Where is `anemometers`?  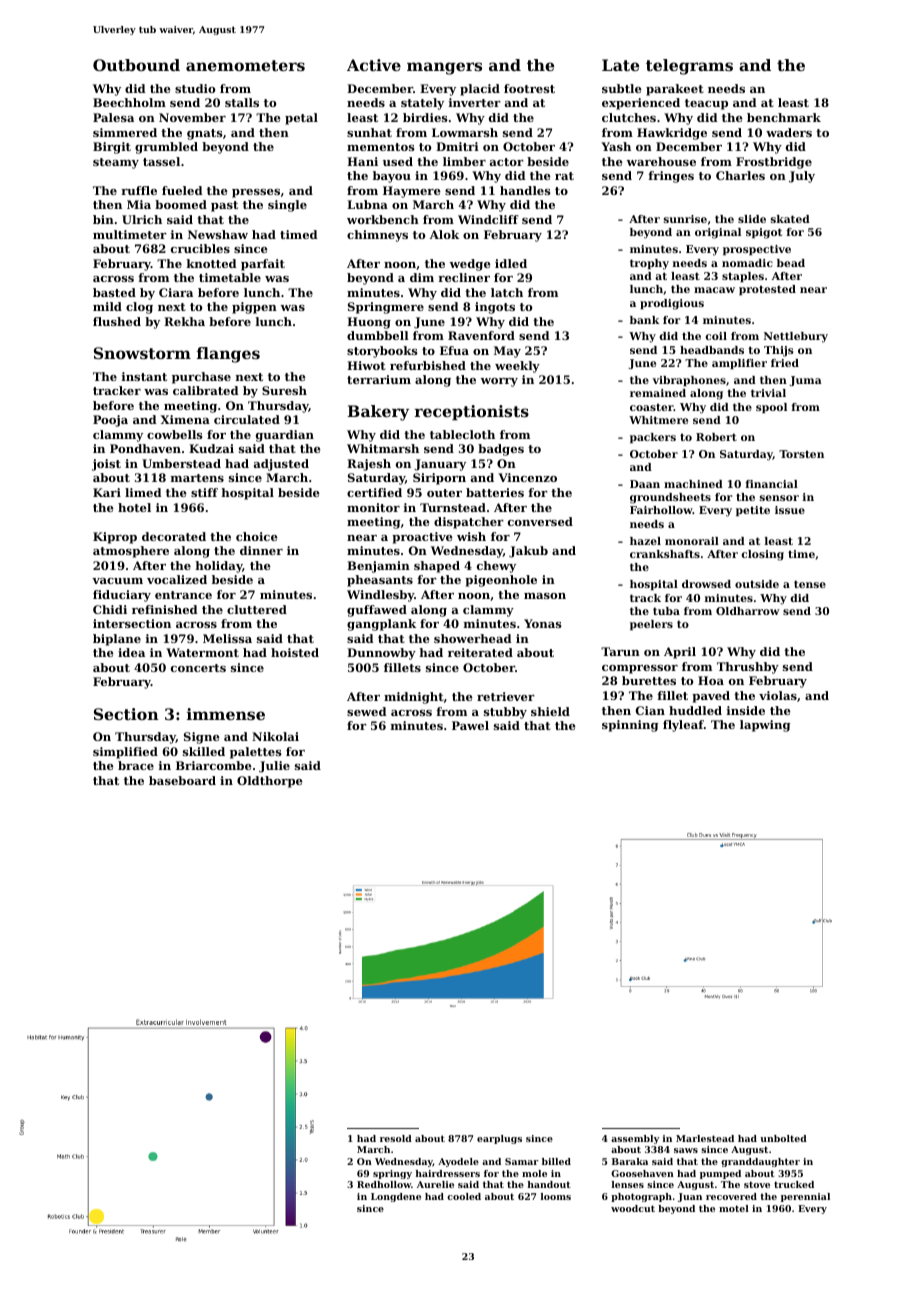
anemometers is located at coordinates (245, 65).
